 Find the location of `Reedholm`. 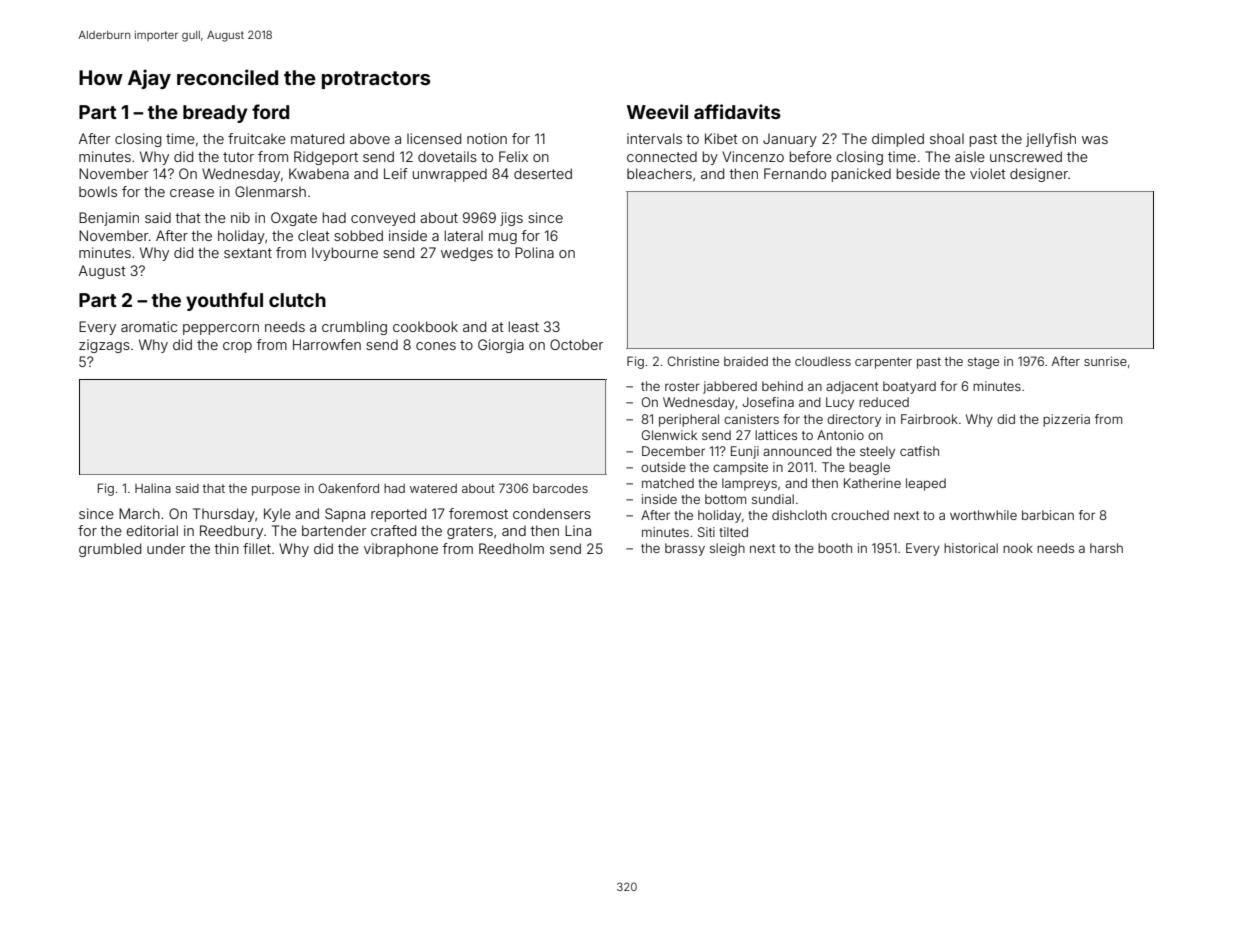

Reedholm is located at coordinates (511, 548).
